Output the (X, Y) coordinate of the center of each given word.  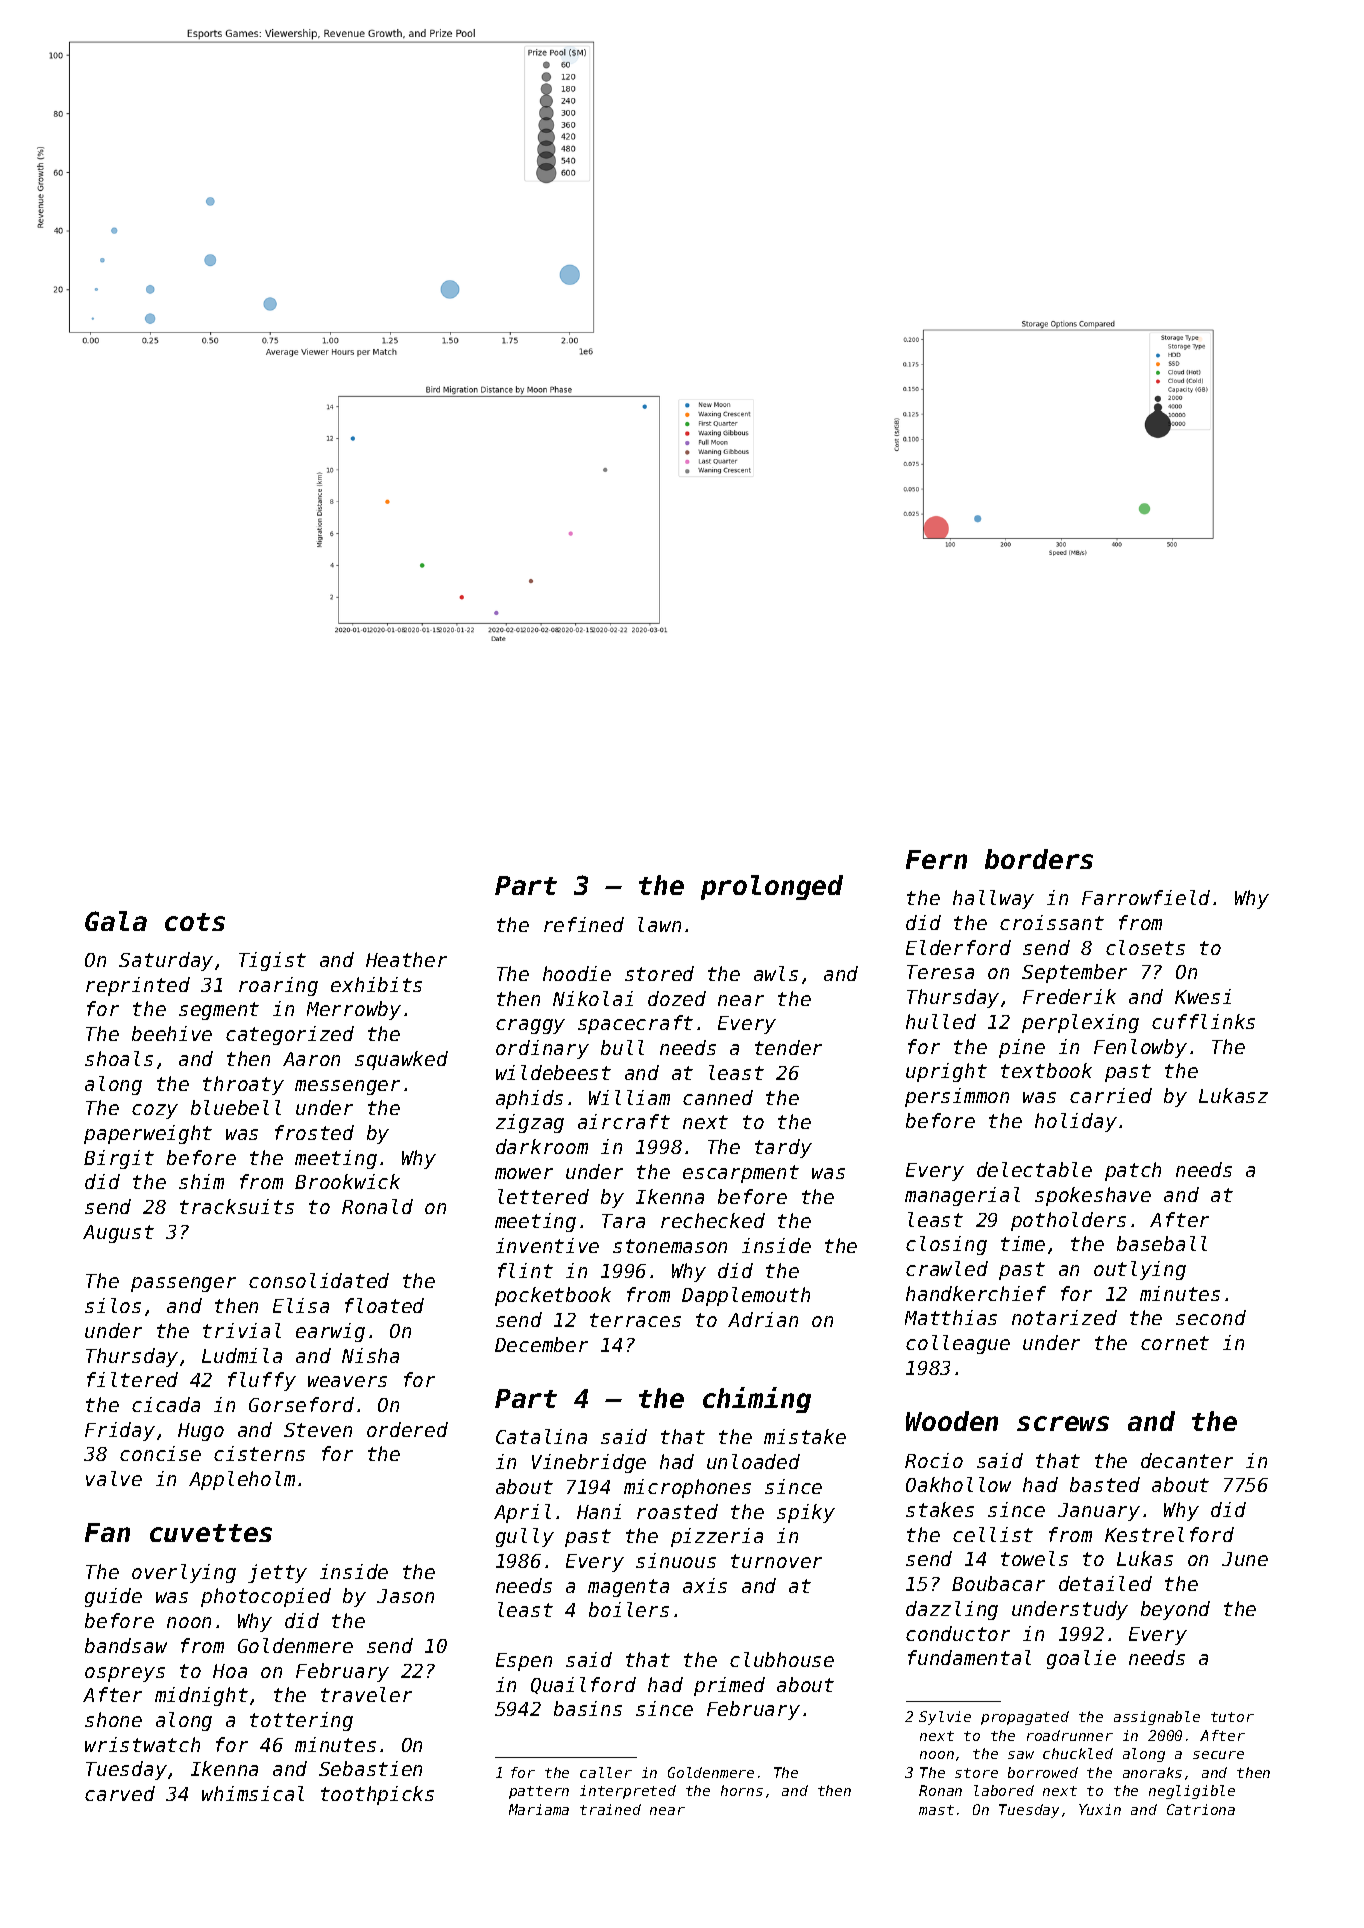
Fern (936, 859)
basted (1105, 1484)
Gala (116, 921)
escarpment (741, 1174)
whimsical (253, 1793)
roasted (677, 1511)
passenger (183, 1284)
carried (1111, 1095)
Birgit (119, 1159)
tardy (783, 1148)
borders (1039, 859)
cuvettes (211, 1533)
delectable (1034, 1169)
